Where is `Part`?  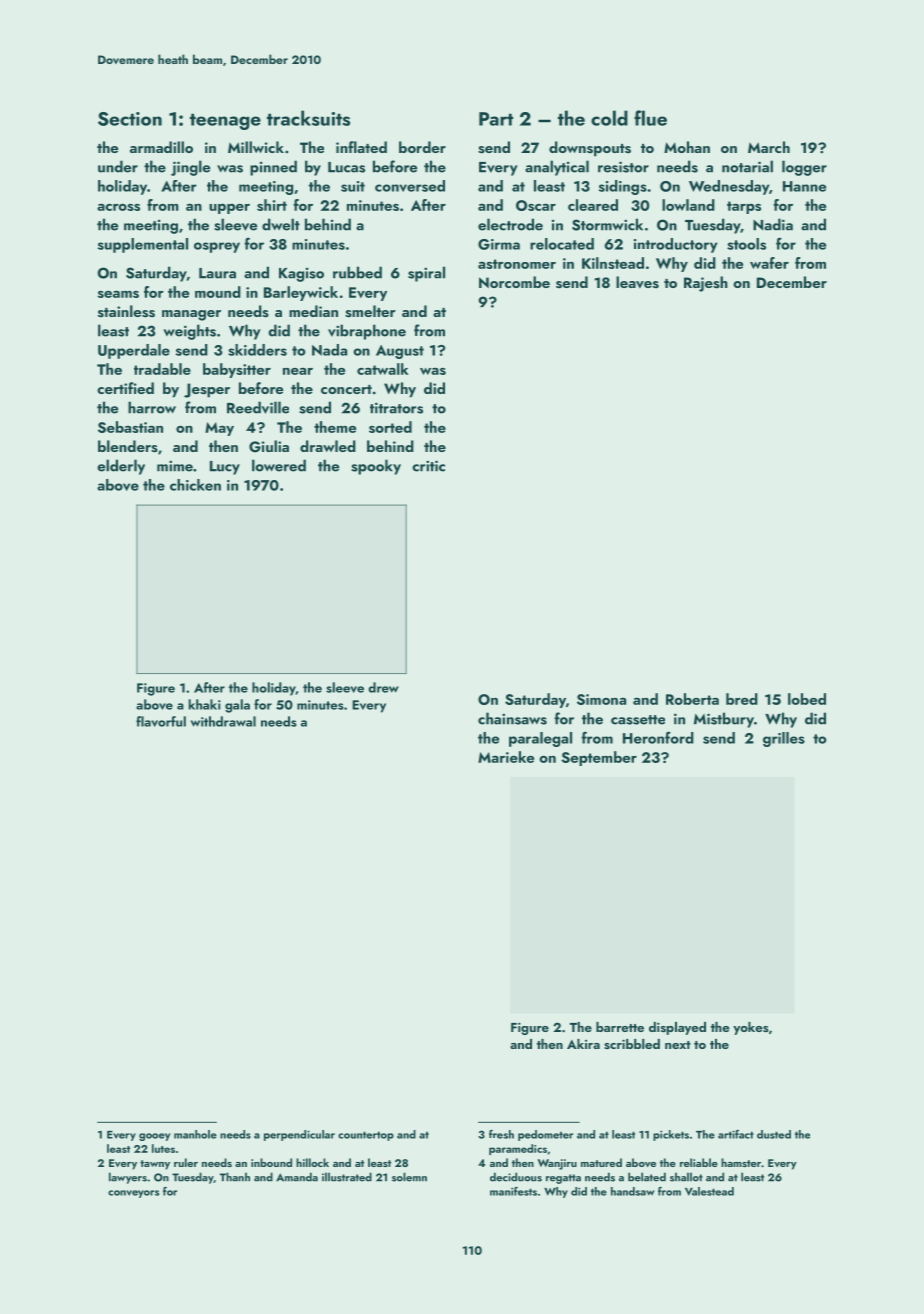
Part is located at coordinates (496, 119).
